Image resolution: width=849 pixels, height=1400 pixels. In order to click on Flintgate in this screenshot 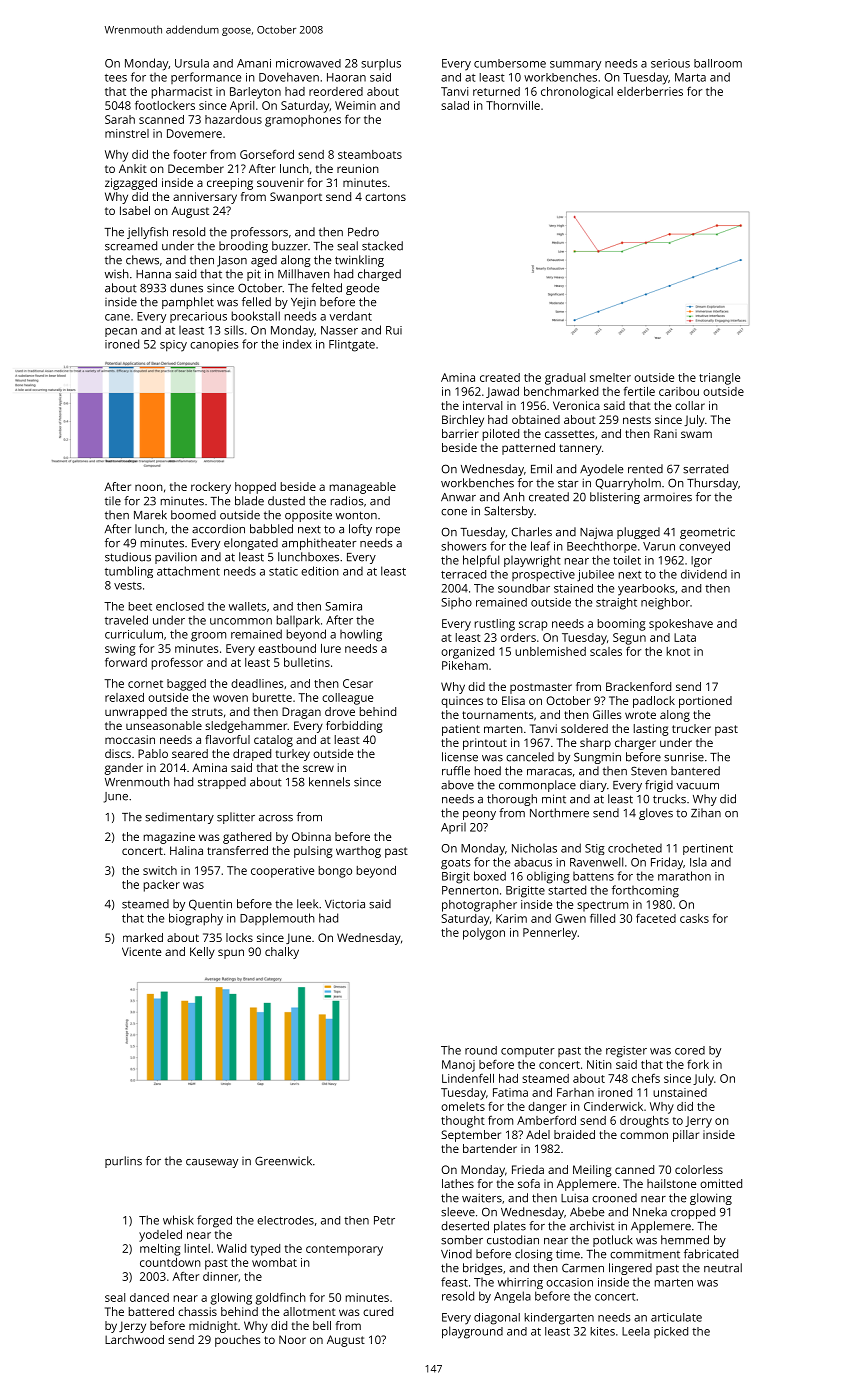, I will do `click(352, 346)`.
